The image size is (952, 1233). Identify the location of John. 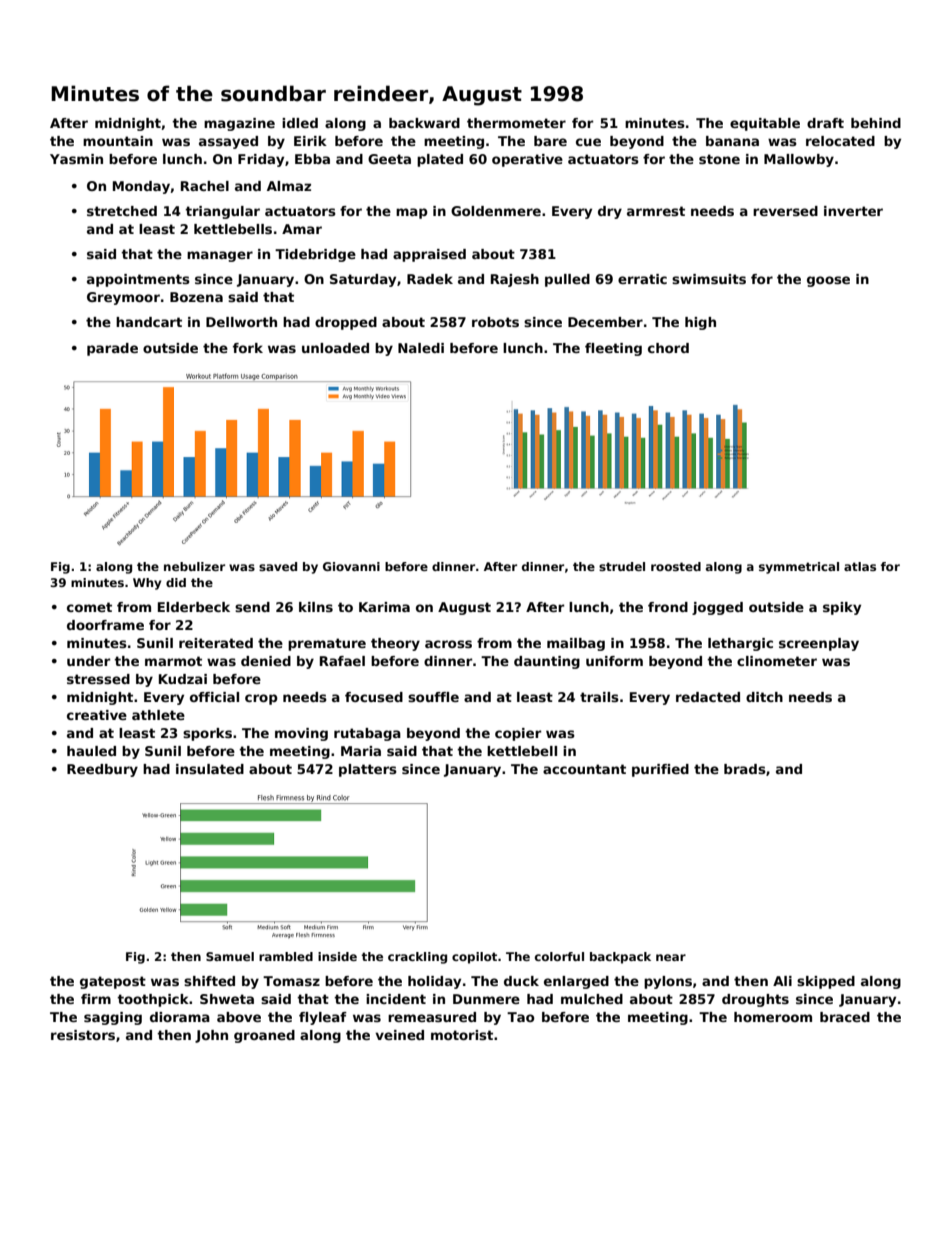
(211, 1036).
